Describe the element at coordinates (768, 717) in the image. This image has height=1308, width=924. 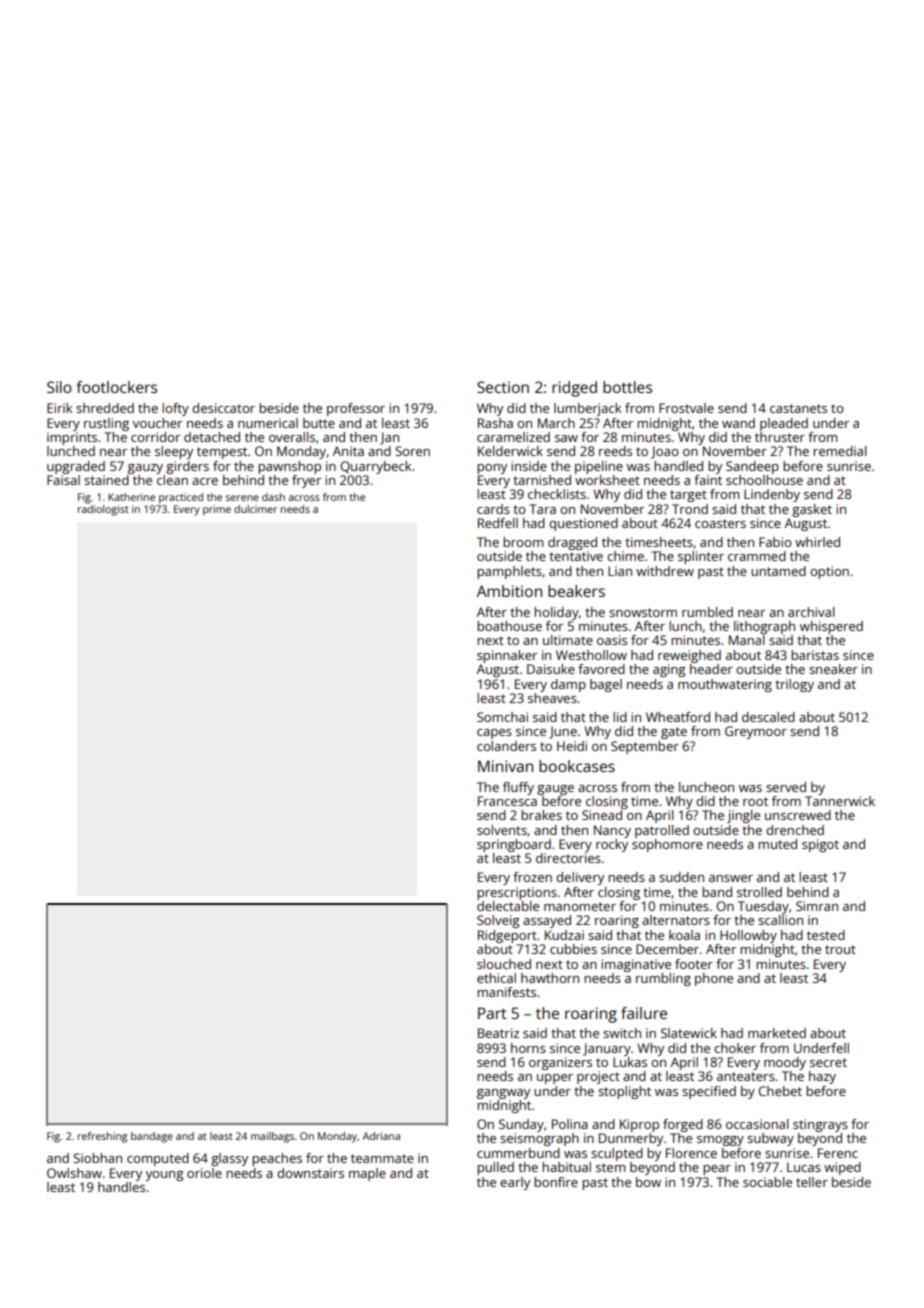
I see `descaled` at that location.
